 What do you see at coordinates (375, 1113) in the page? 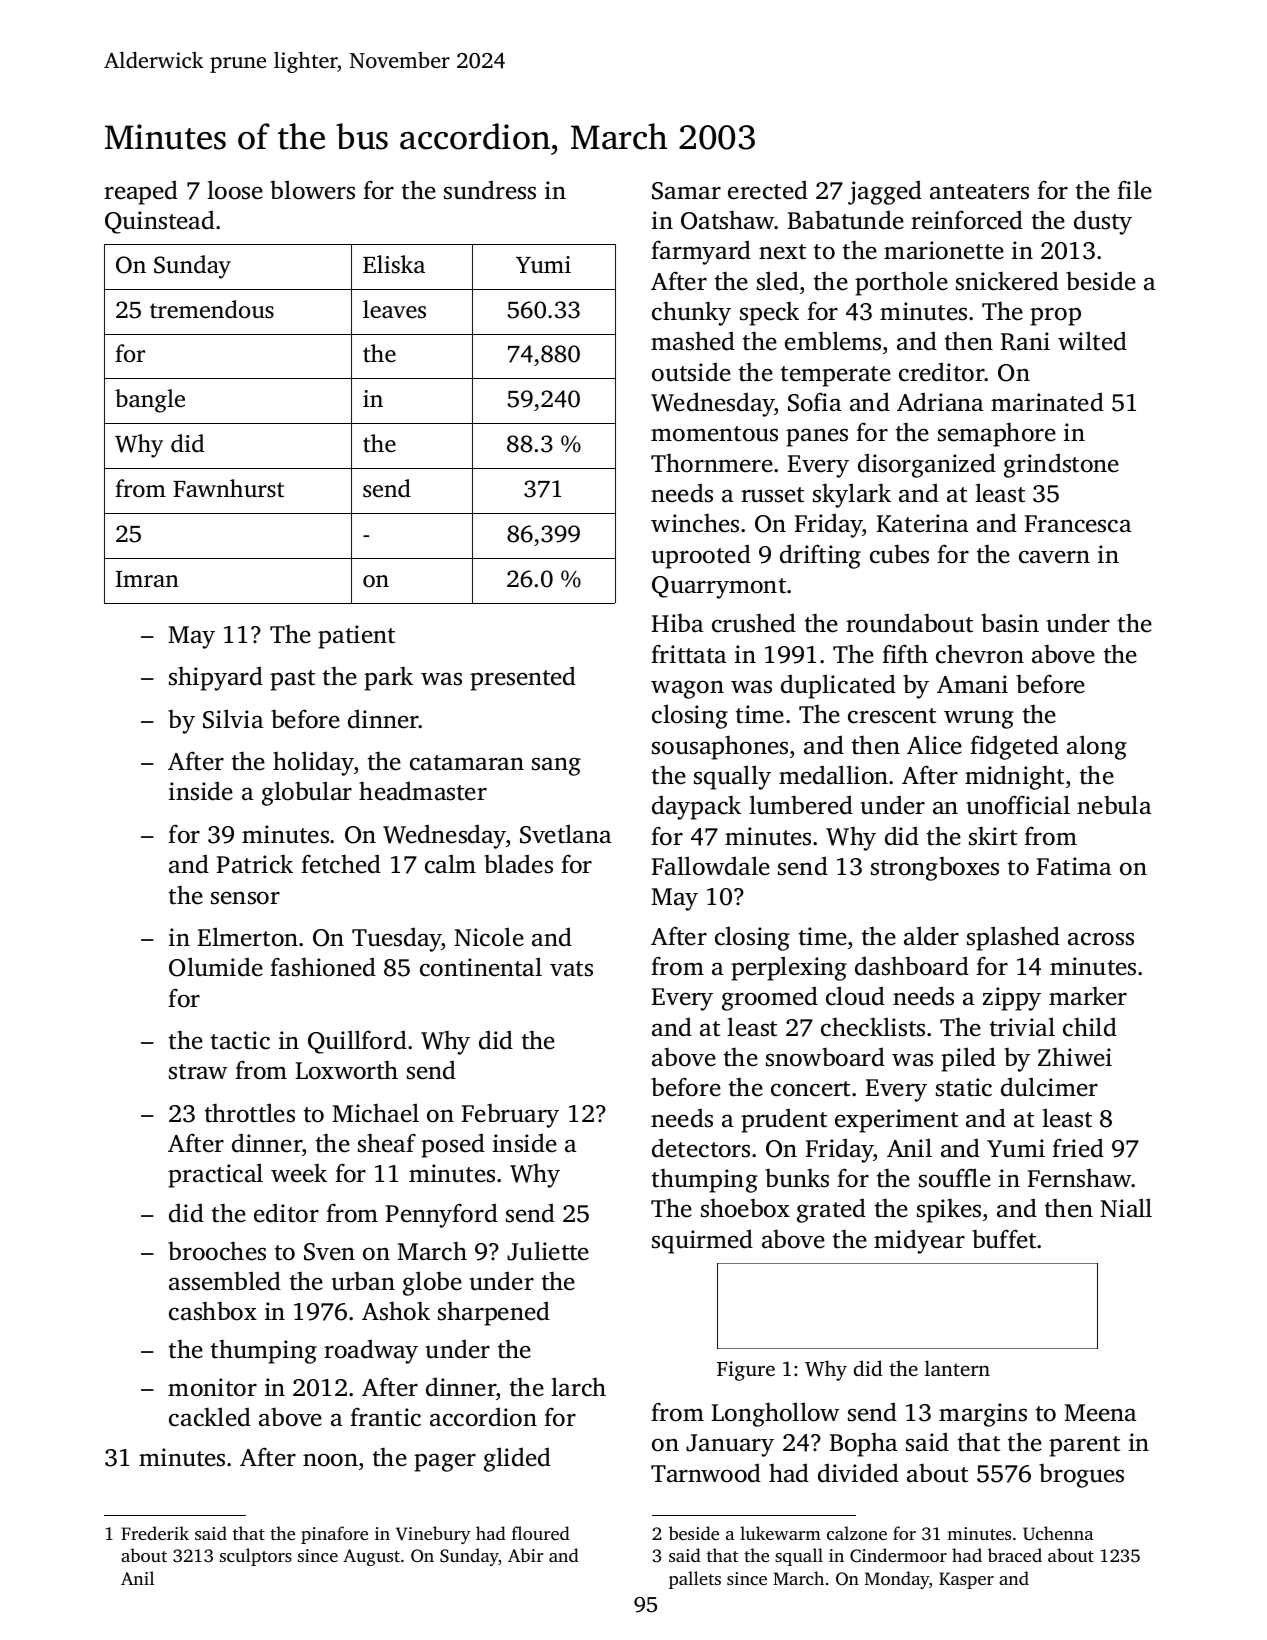
I see `Michael` at bounding box center [375, 1113].
